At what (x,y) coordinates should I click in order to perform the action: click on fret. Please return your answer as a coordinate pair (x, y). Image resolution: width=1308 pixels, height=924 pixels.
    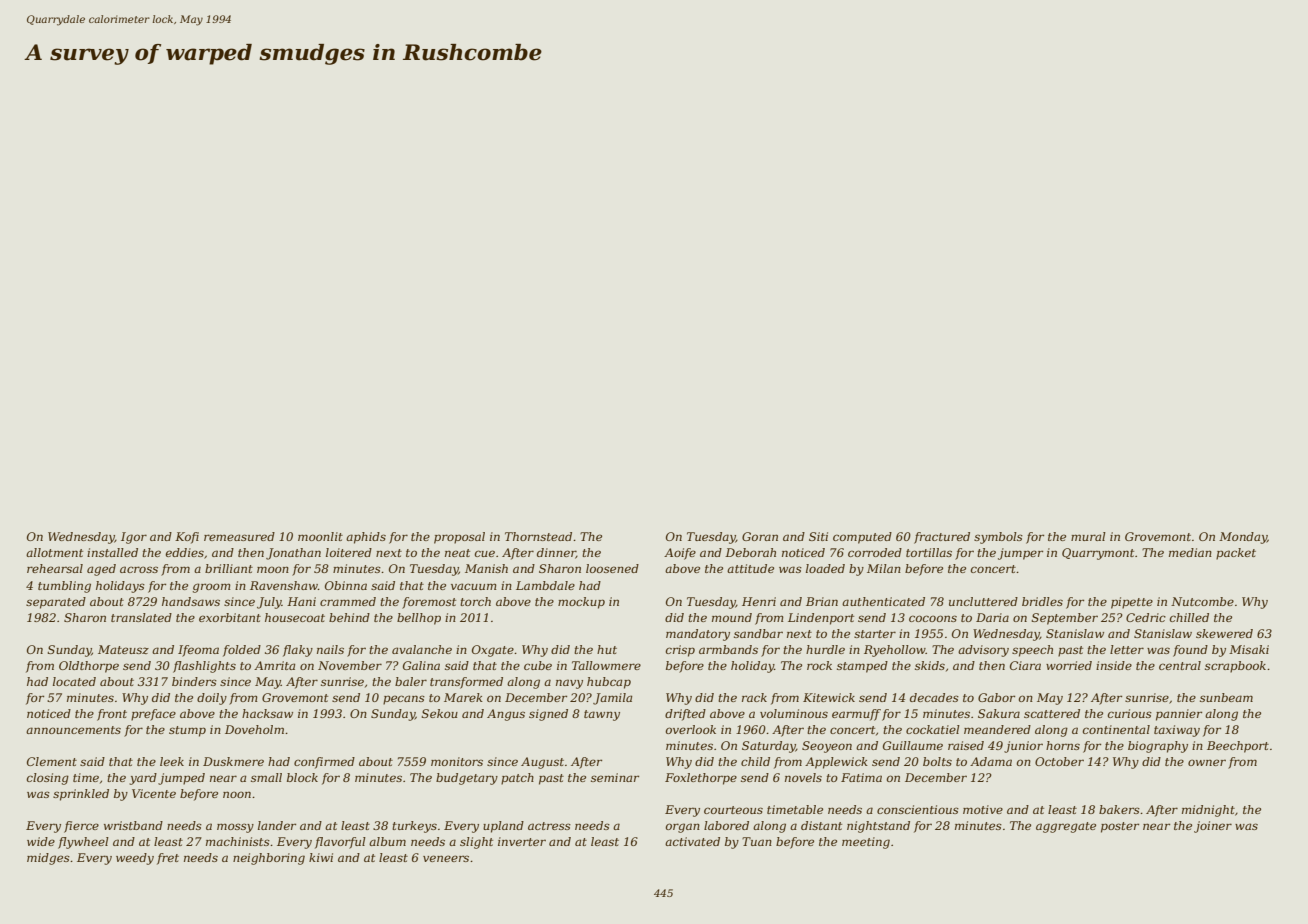
    Looking at the image, I should click on (168, 859).
